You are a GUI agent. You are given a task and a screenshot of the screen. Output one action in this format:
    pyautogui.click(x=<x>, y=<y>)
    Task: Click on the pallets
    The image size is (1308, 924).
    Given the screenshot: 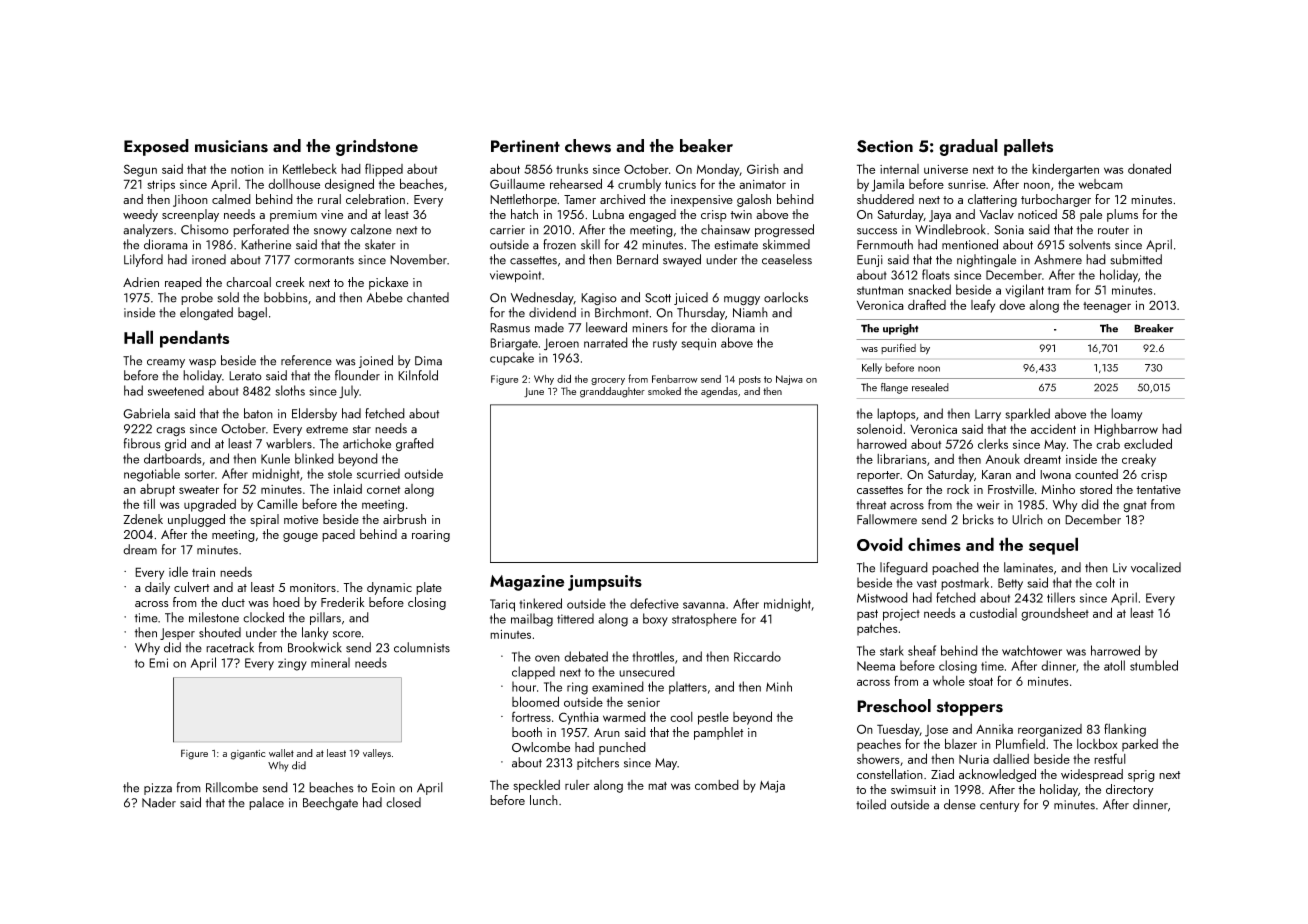 What is the action you would take?
    pyautogui.click(x=1028, y=147)
